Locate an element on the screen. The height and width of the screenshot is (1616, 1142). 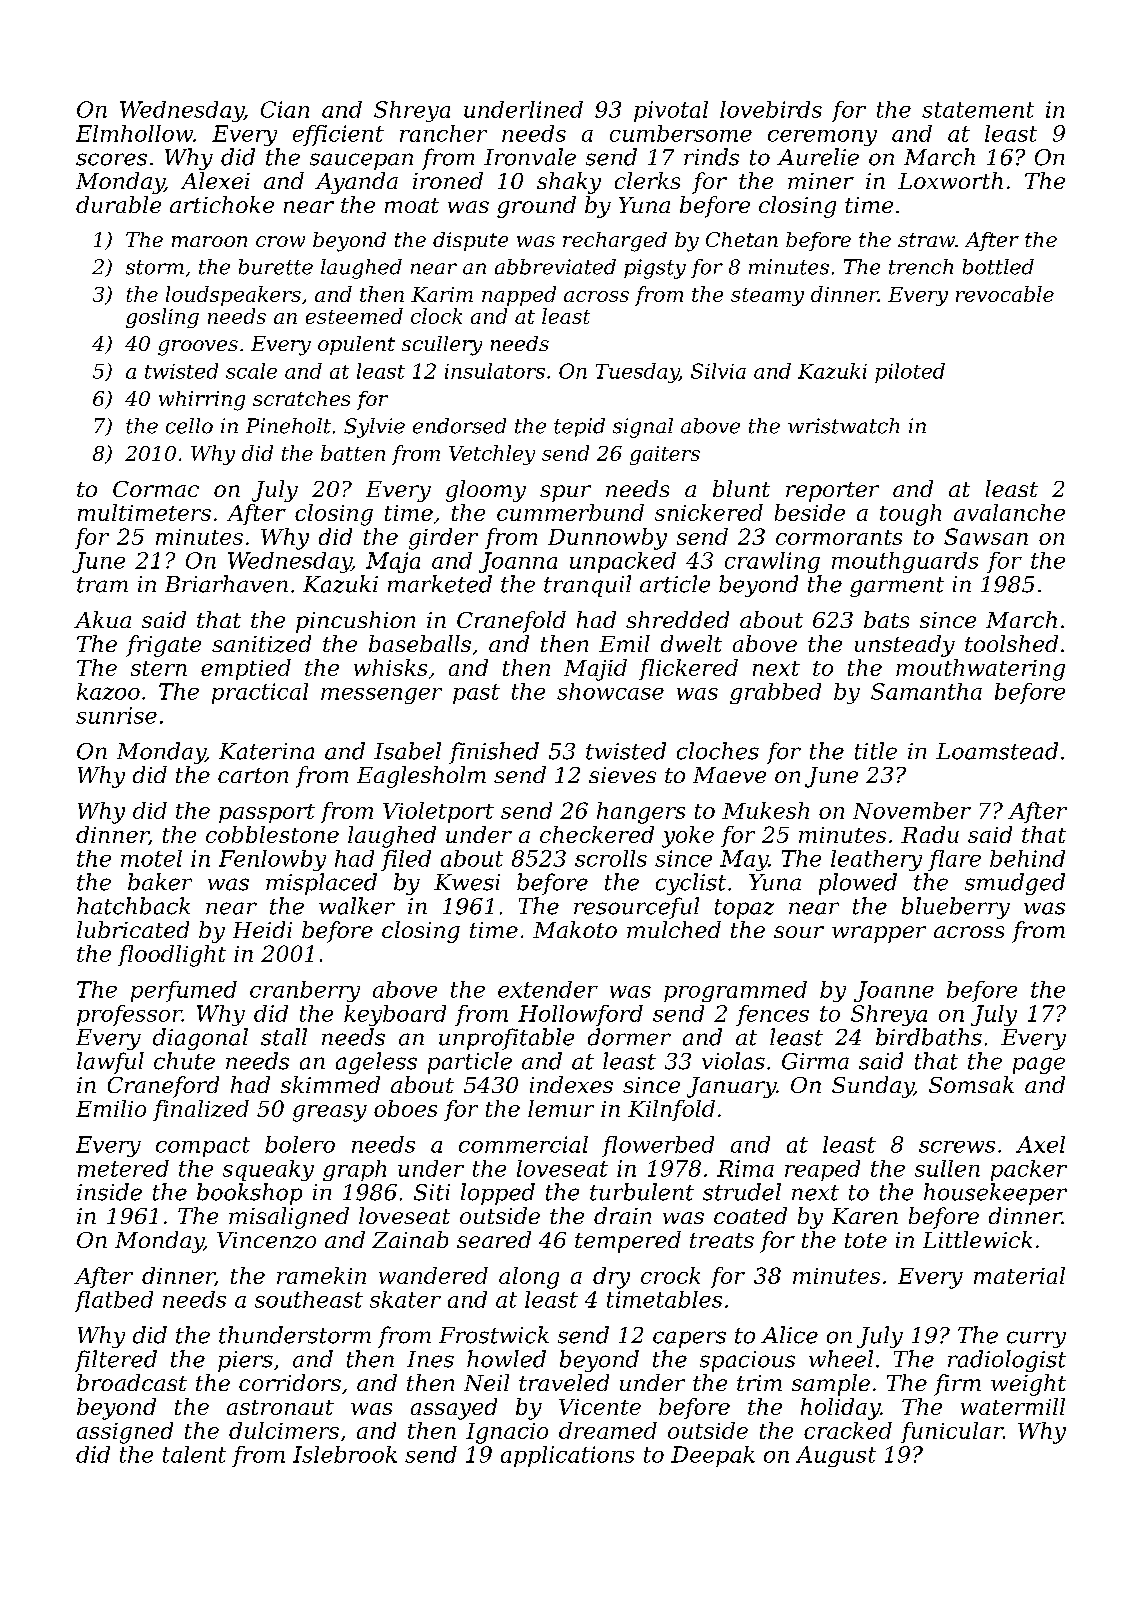
Cian is located at coordinates (285, 109).
